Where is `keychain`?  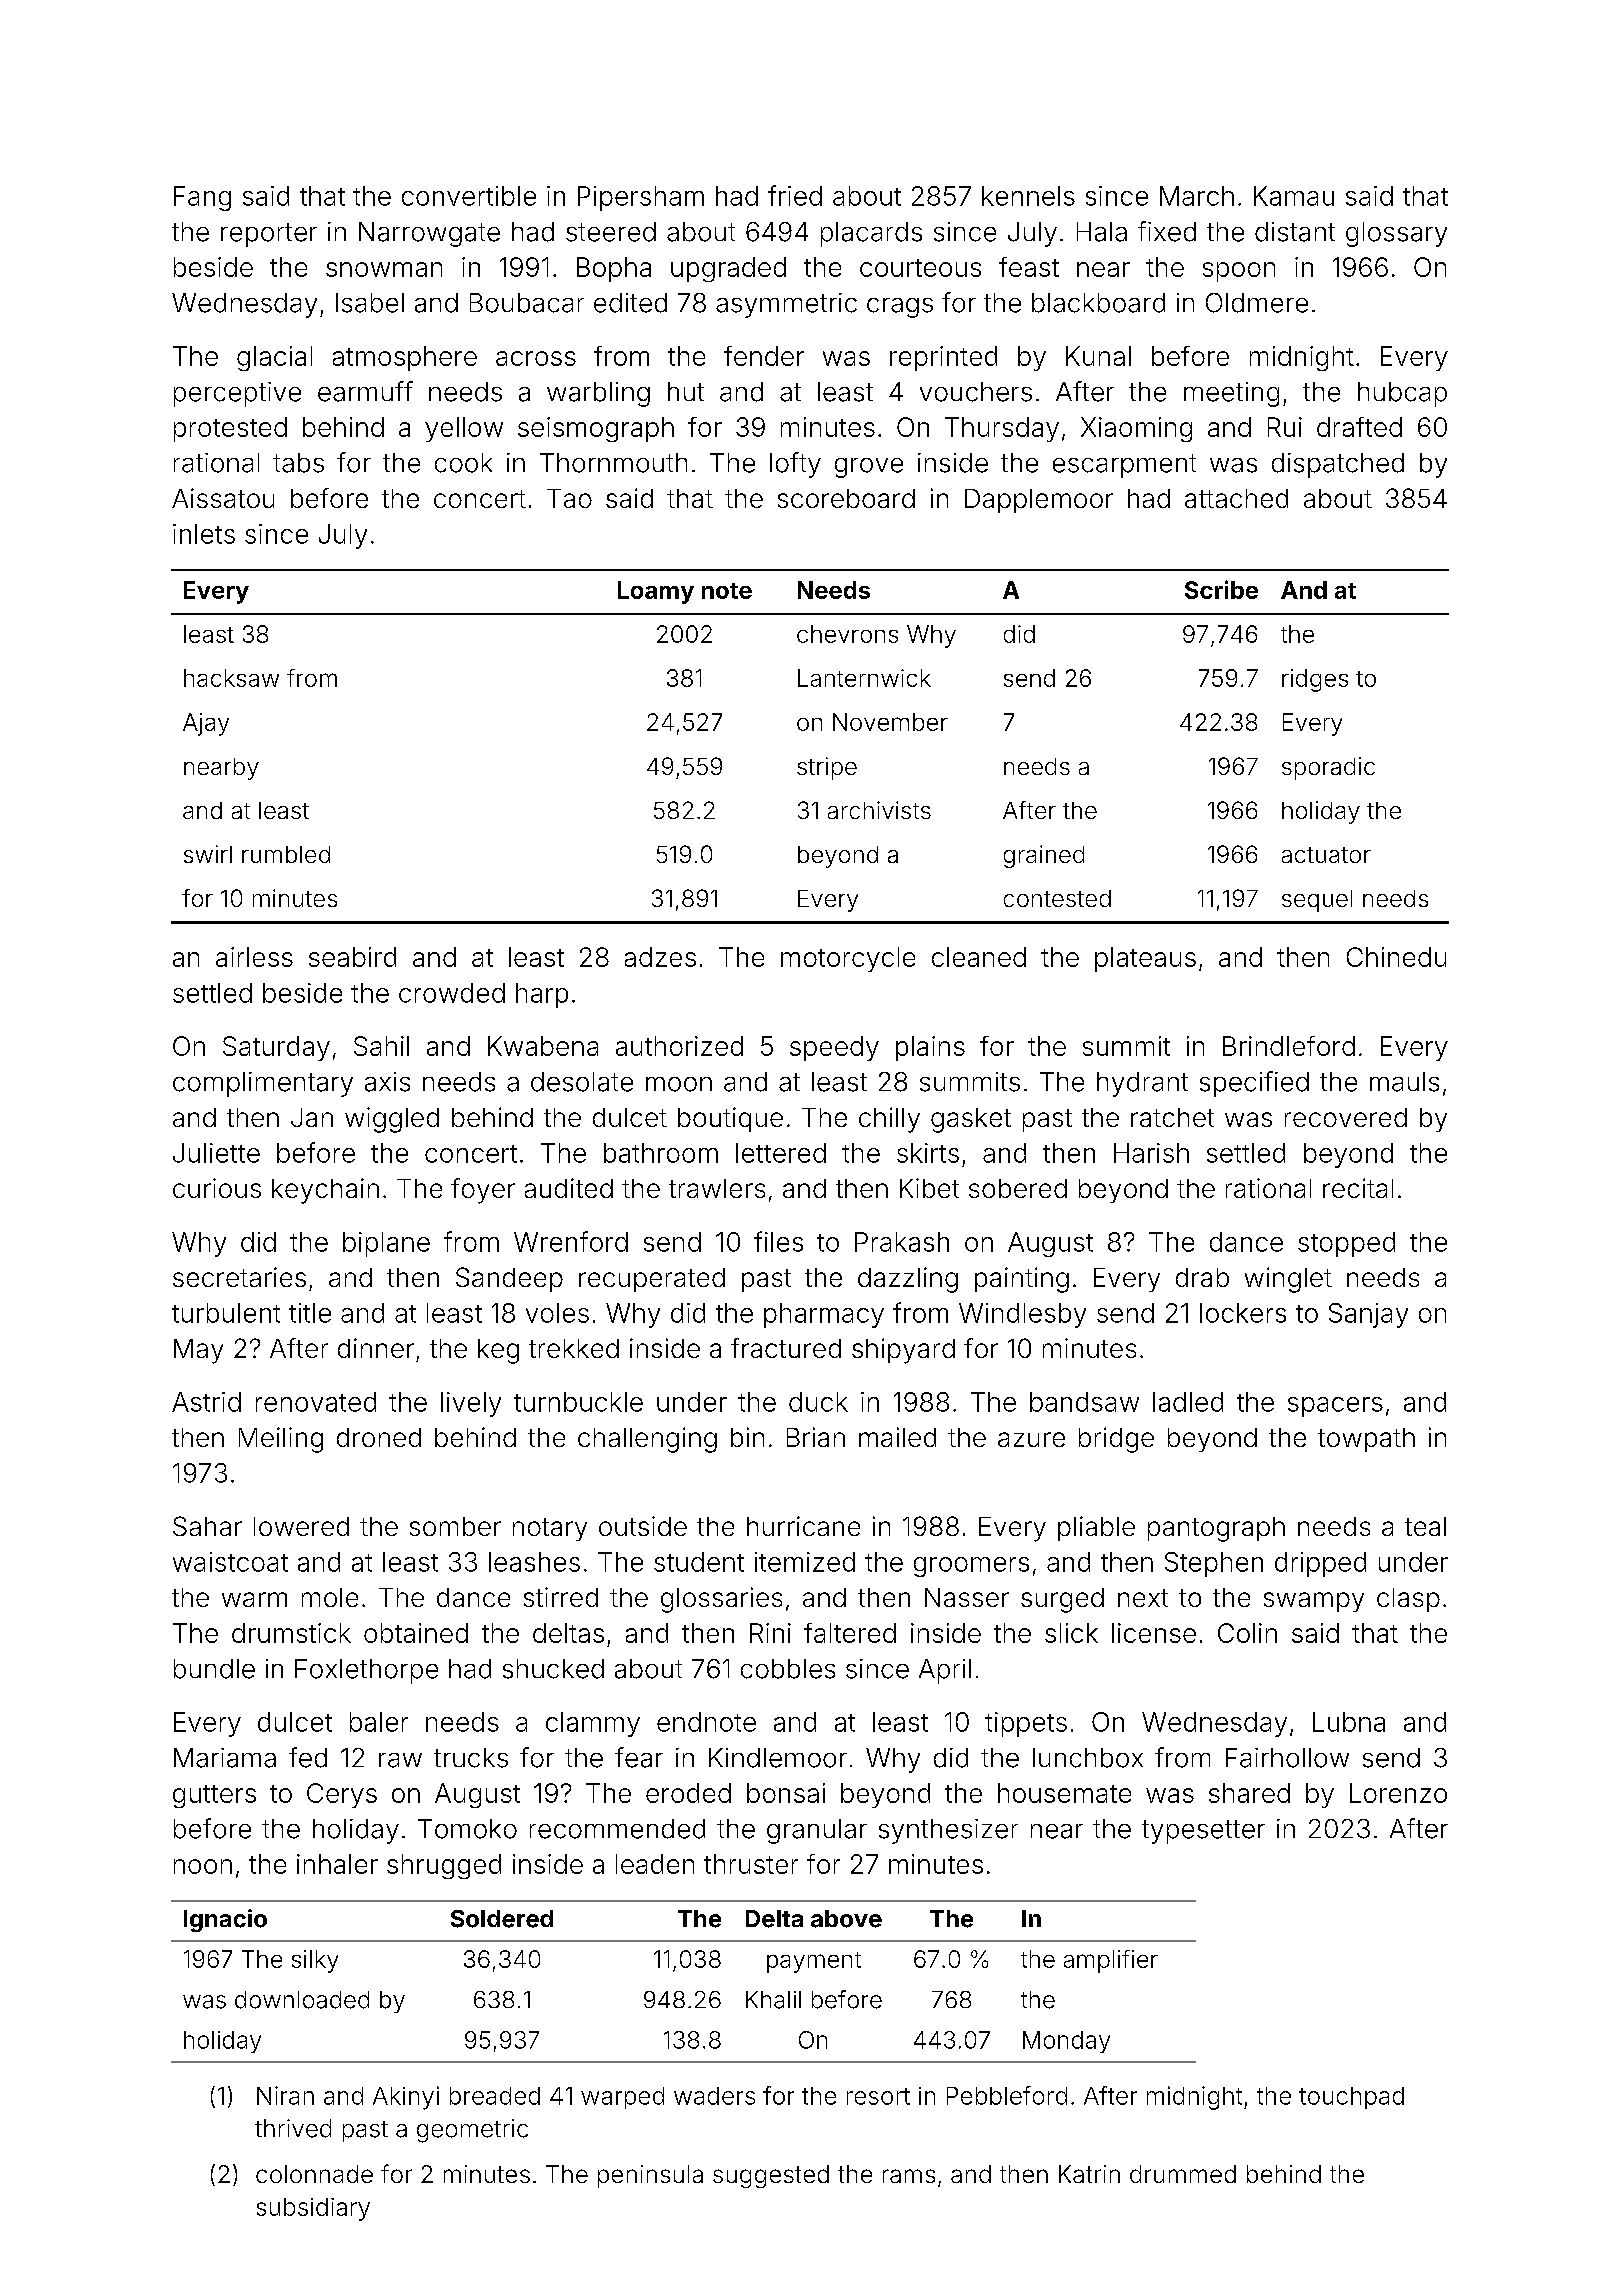 keychain is located at coordinates (325, 1191).
